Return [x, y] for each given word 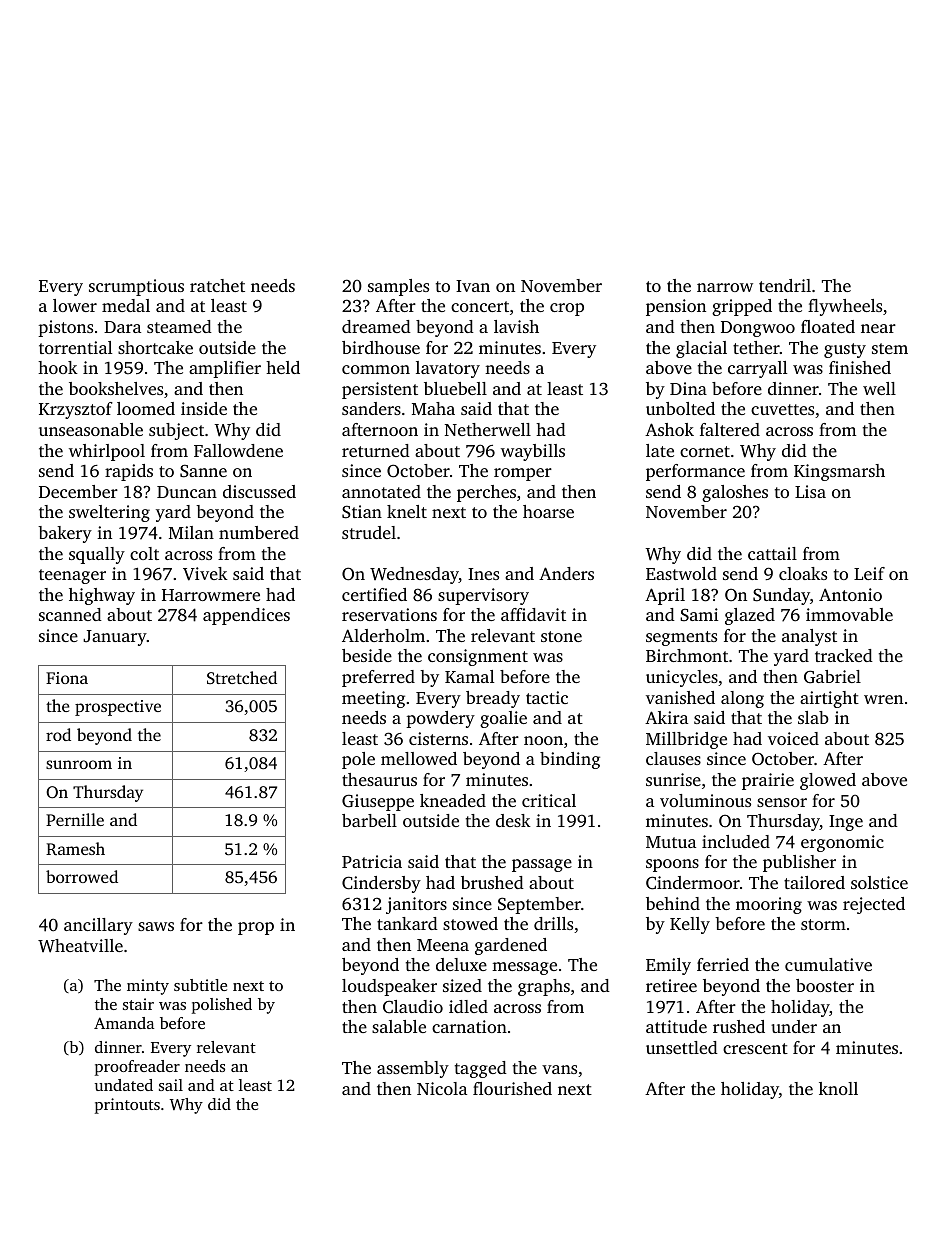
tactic [547, 697]
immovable [849, 614]
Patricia [372, 861]
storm [823, 924]
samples [398, 287]
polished [222, 1006]
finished [860, 367]
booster [825, 985]
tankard [407, 923]
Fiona [67, 678]
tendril [785, 285]
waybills [533, 452]
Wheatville [80, 946]
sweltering [109, 513]
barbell [369, 820]
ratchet [217, 285]
